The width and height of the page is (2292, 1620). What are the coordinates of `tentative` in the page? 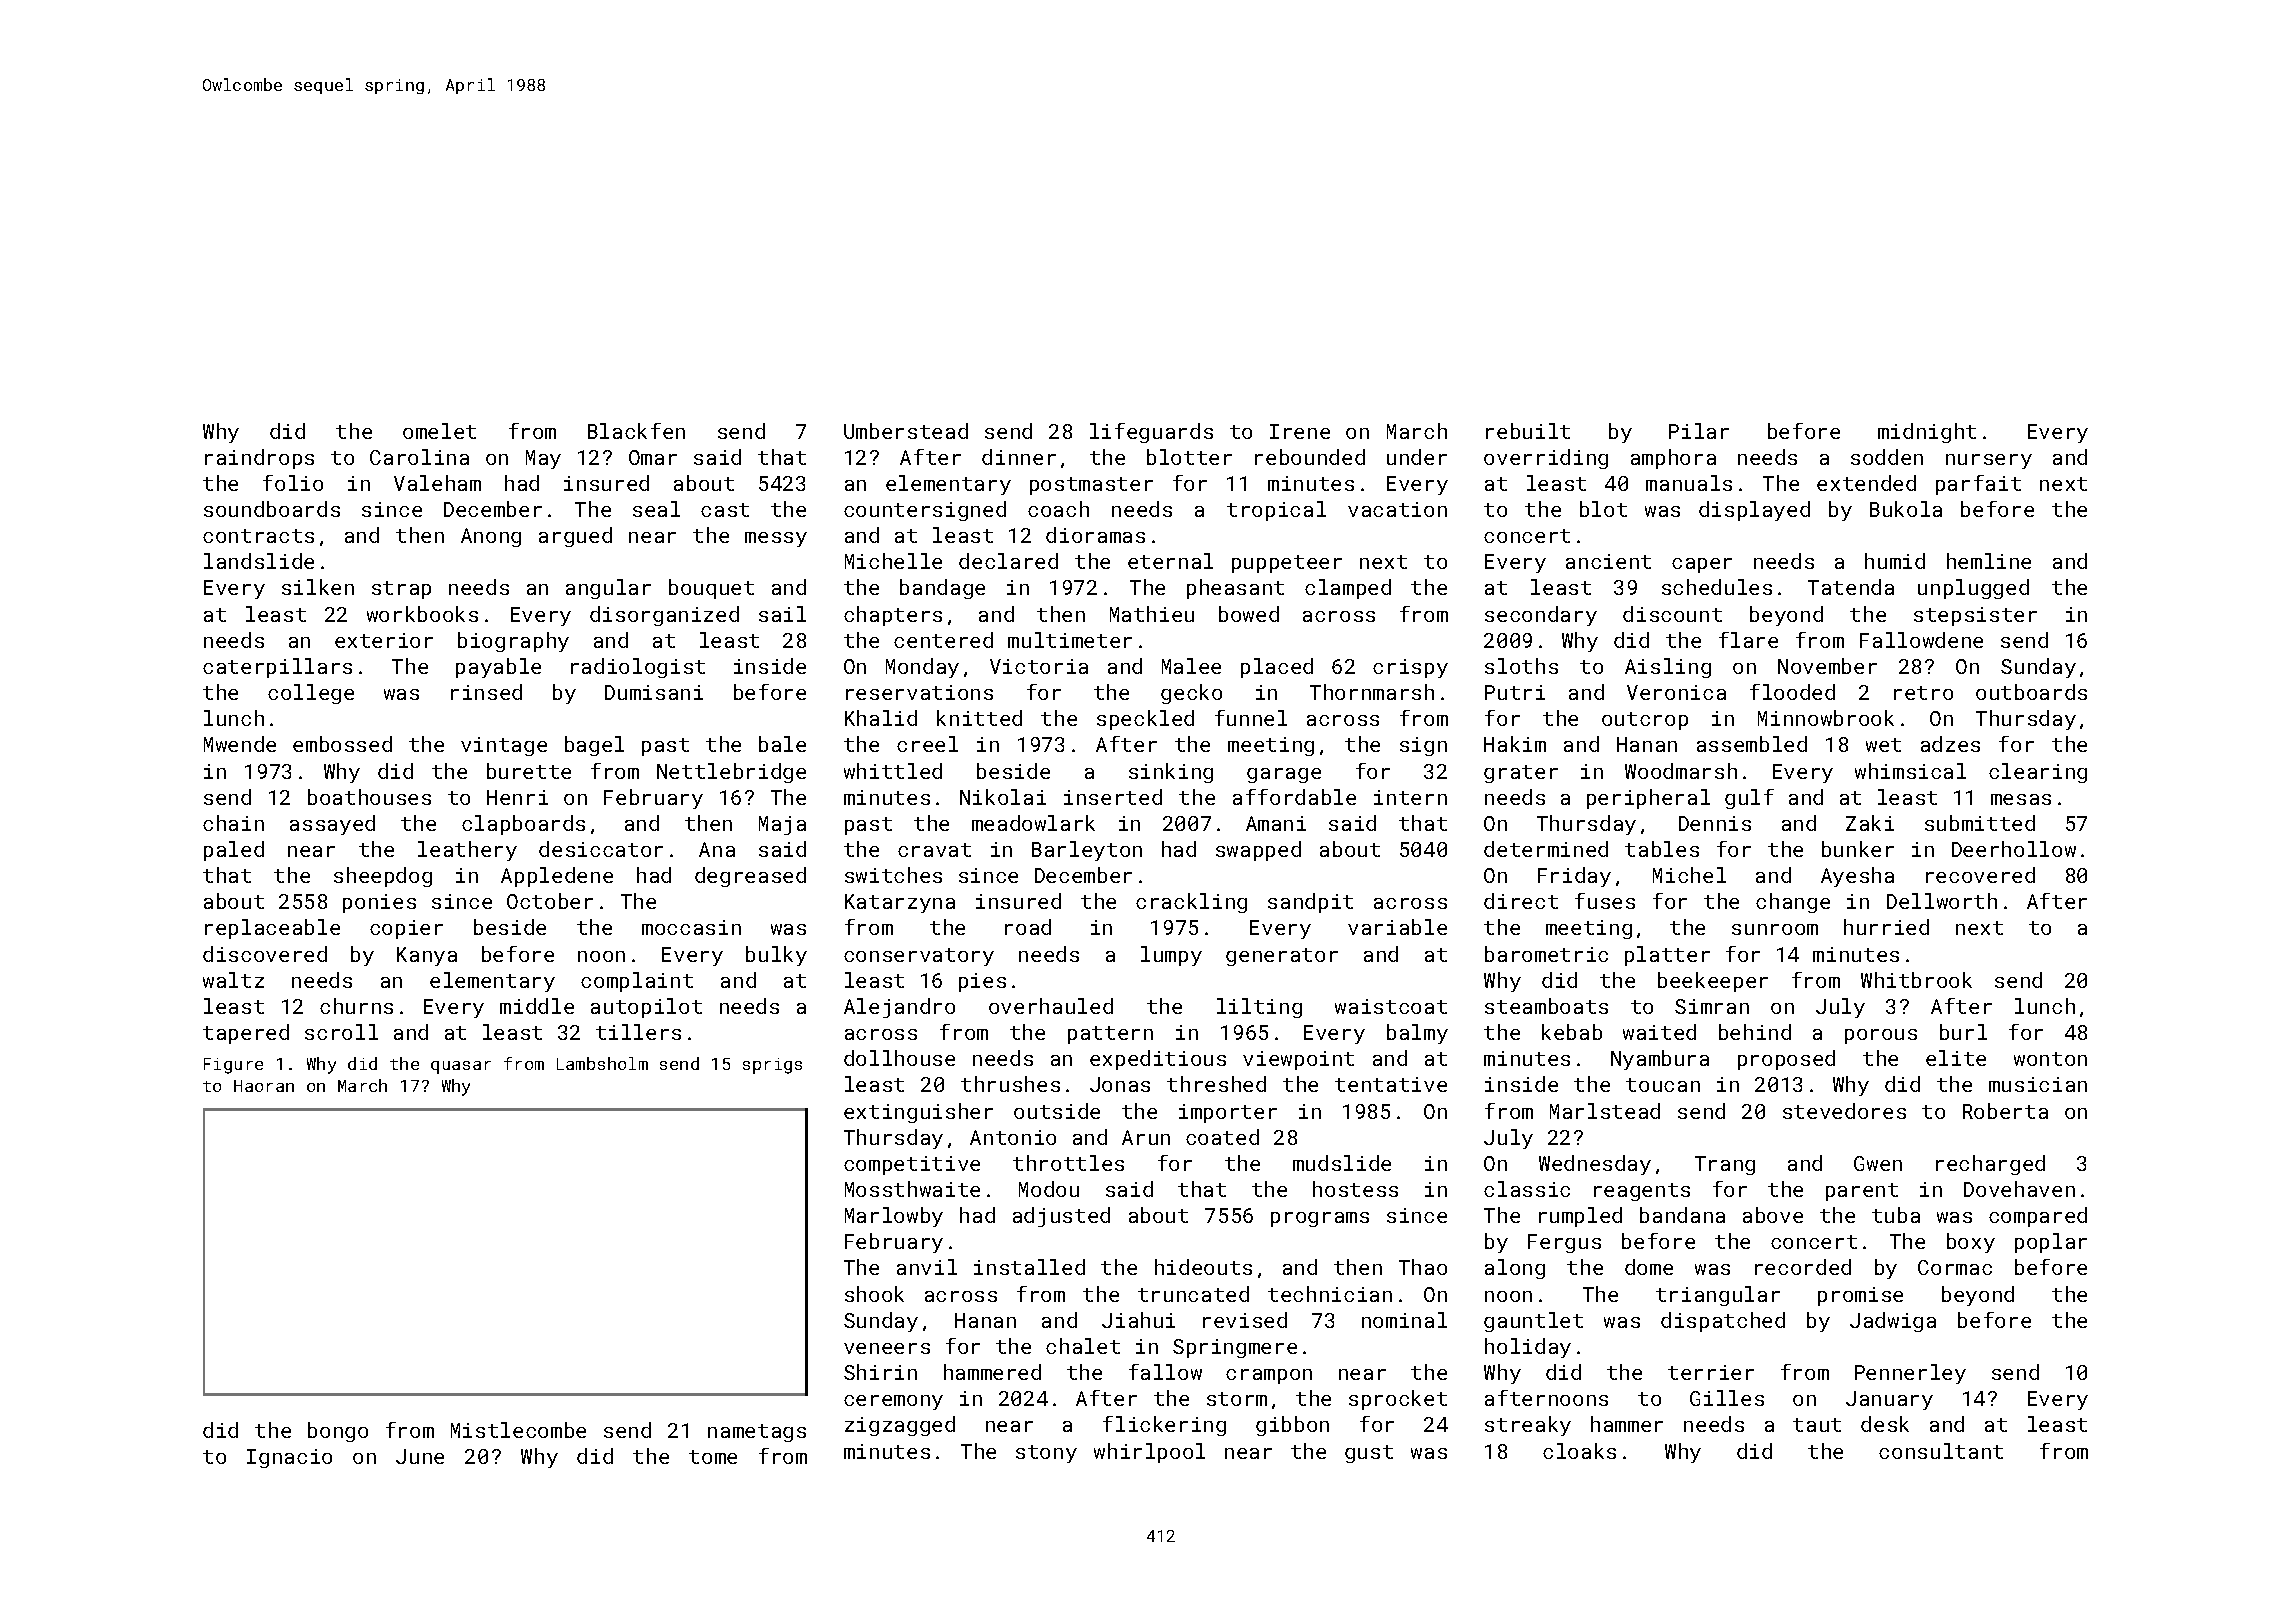 It's located at (1391, 1084).
